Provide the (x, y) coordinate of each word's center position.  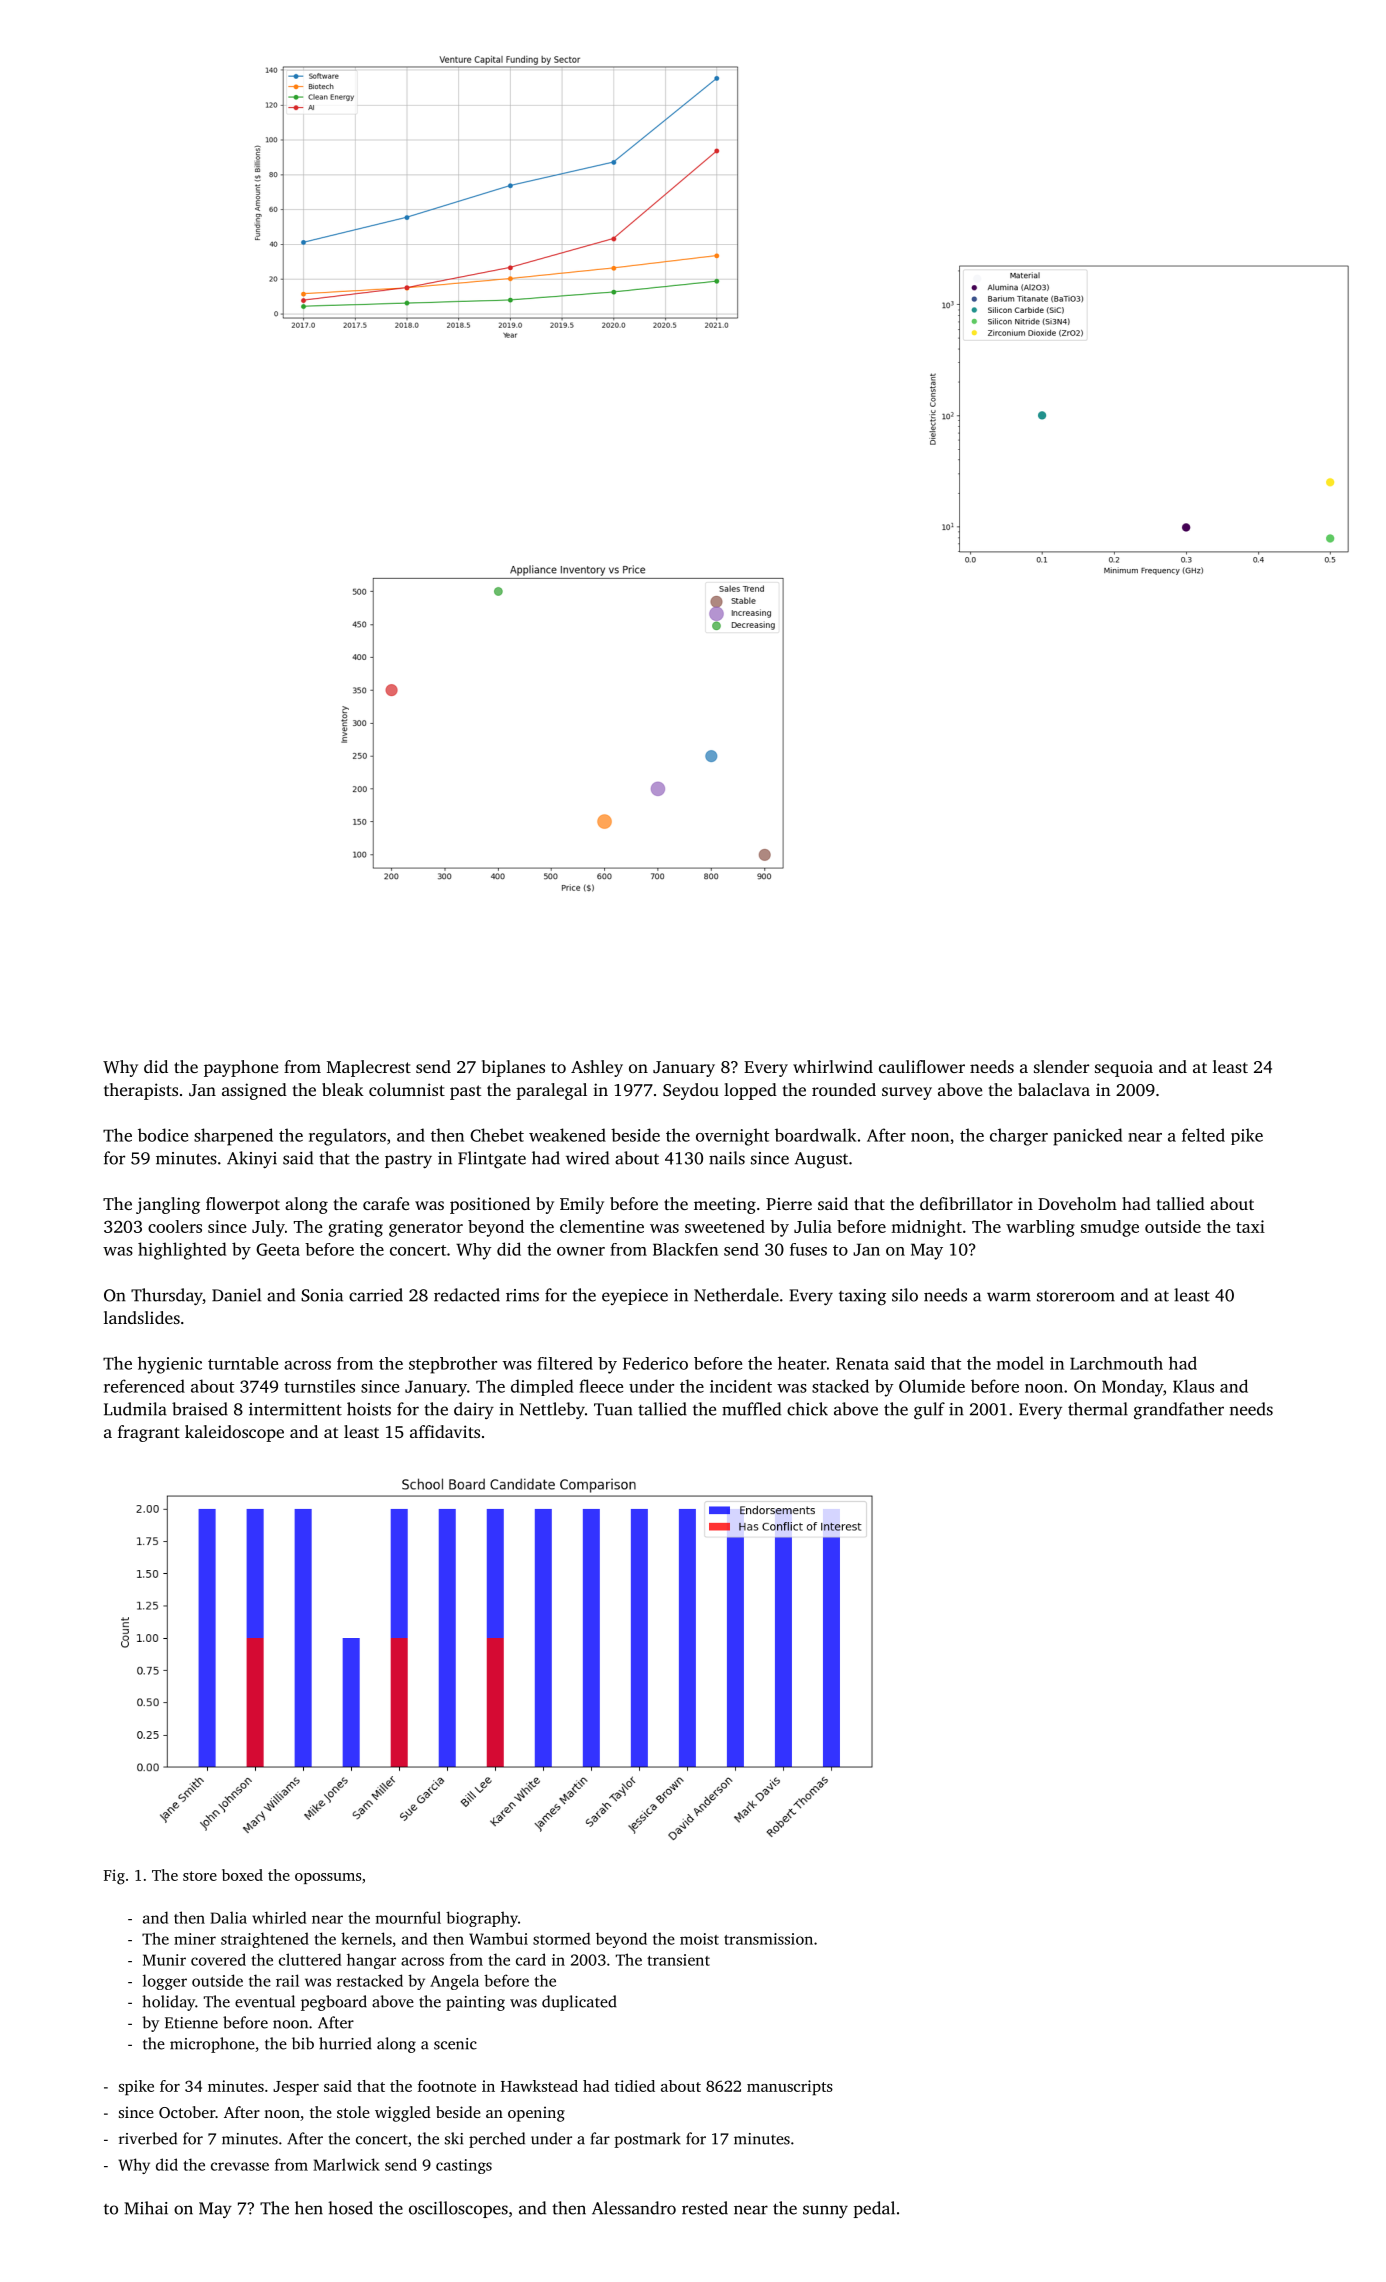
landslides (142, 1317)
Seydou (691, 1091)
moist (699, 1939)
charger (1019, 1137)
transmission (768, 1939)
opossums (328, 1878)
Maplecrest (369, 1068)
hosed (350, 2208)
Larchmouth (1116, 1363)
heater (802, 1363)
